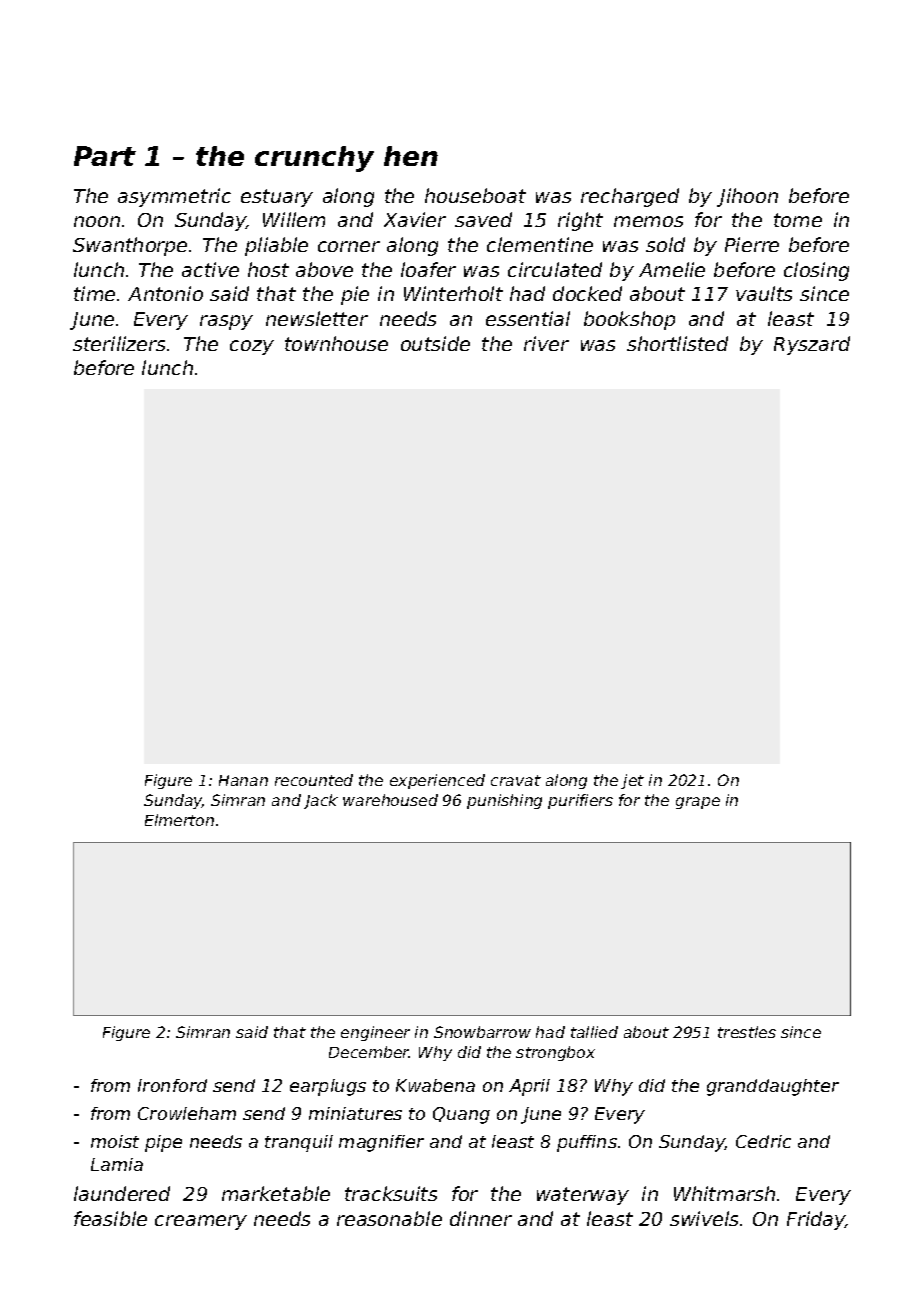 This screenshot has width=924, height=1311. Describe the element at coordinates (437, 781) in the screenshot. I see `experienced` at that location.
